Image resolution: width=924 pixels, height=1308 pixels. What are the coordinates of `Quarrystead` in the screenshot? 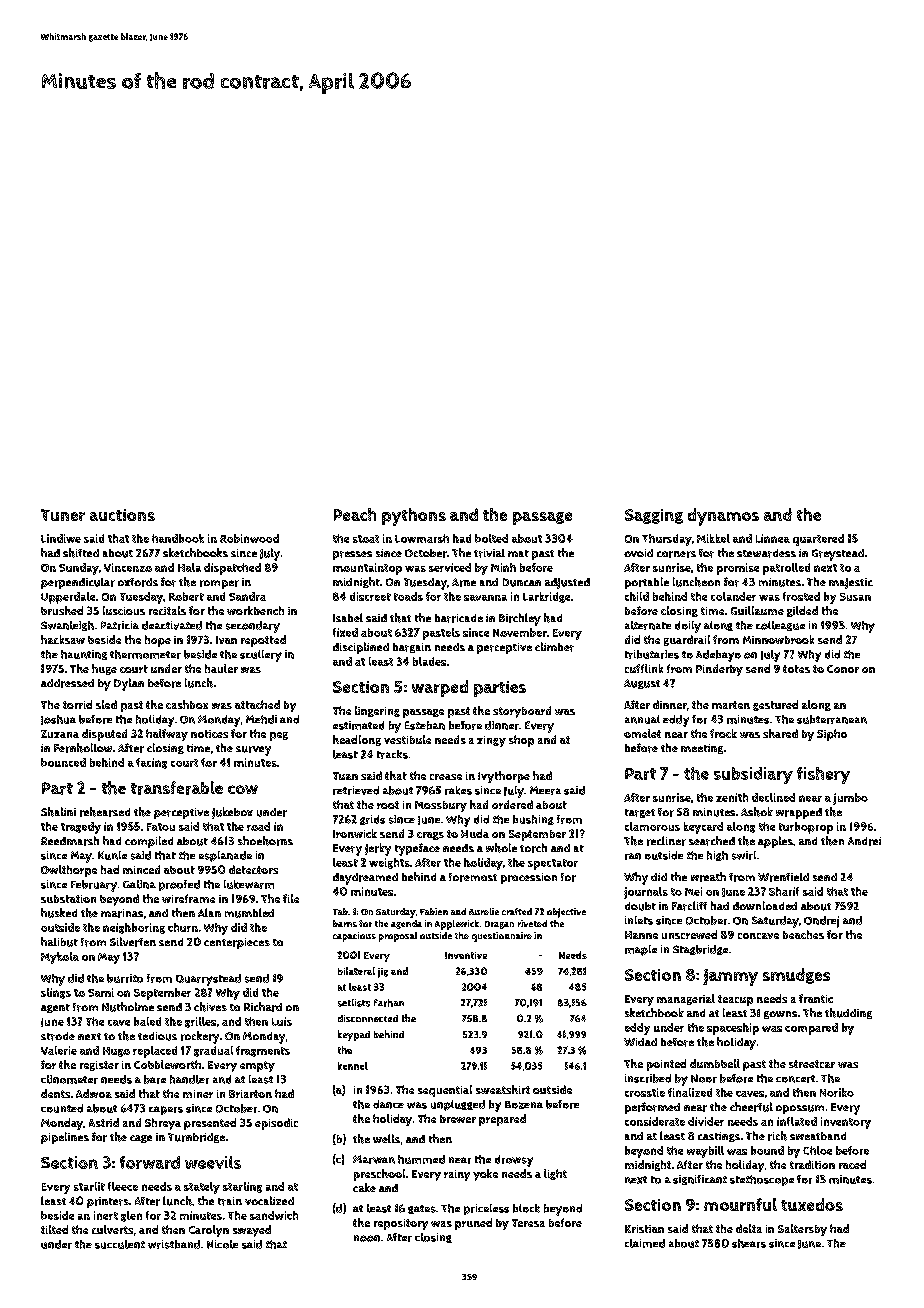 It's located at (208, 980).
